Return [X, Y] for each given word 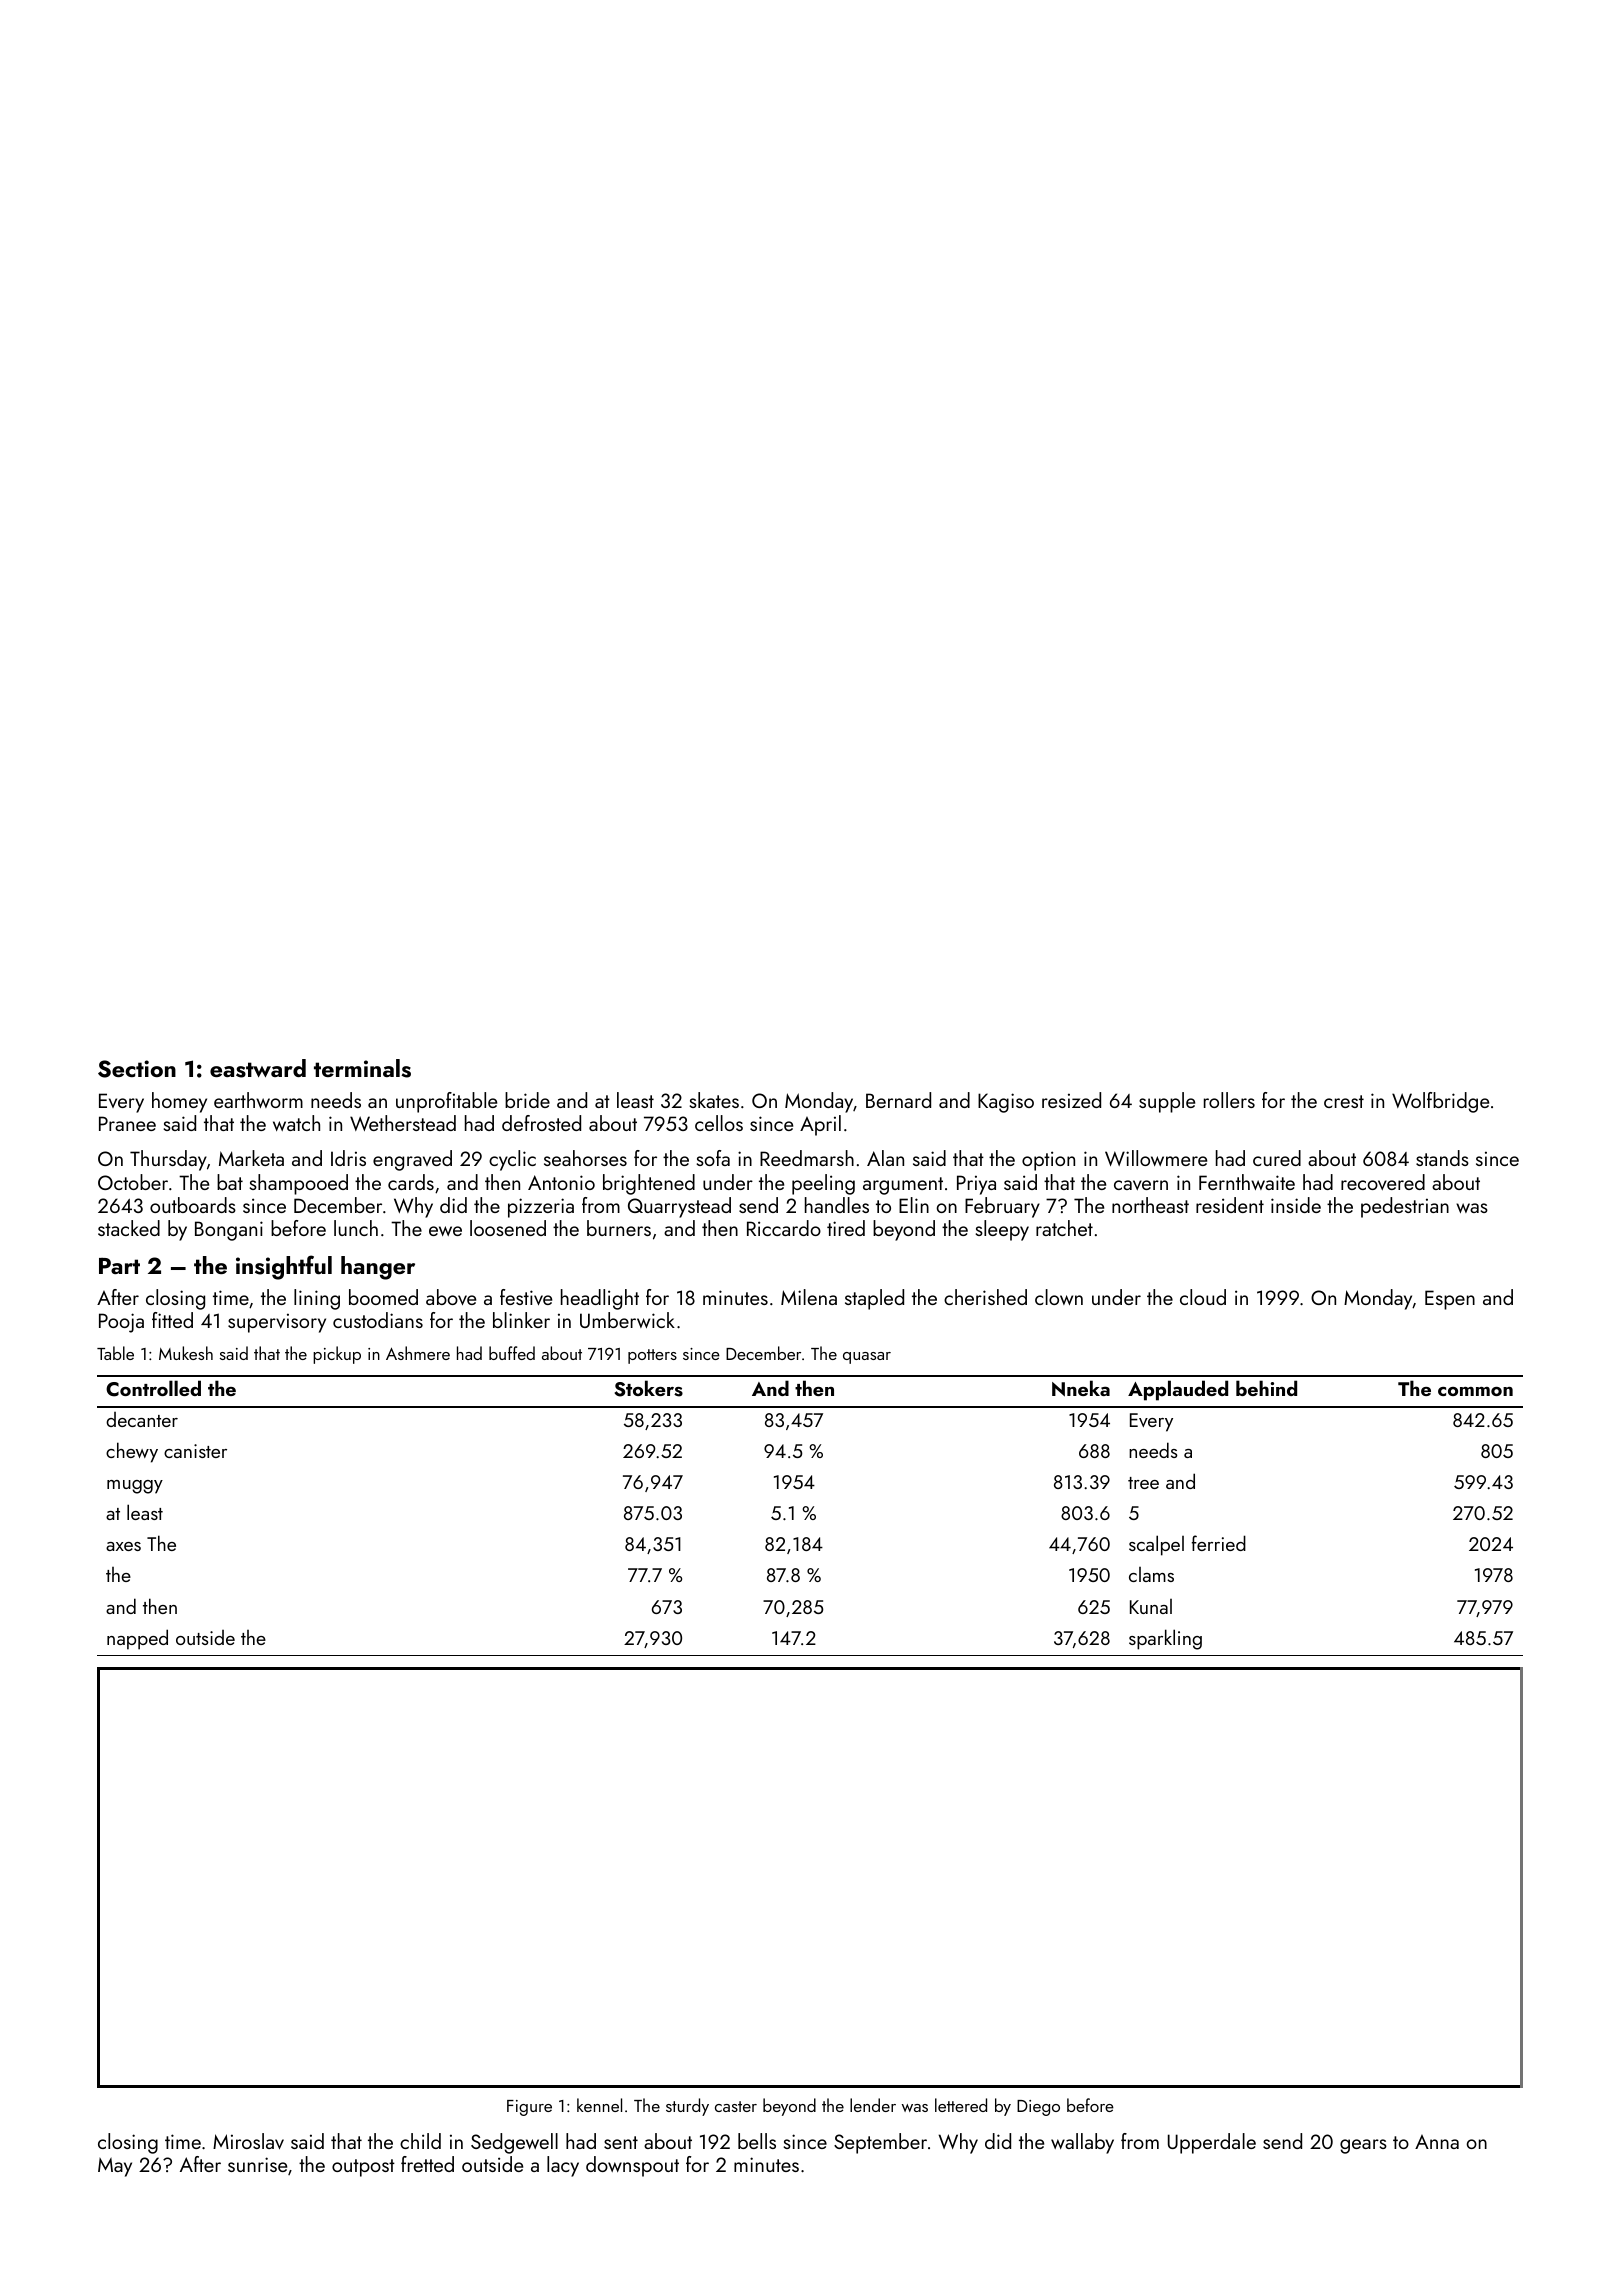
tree [1143, 1483]
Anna [1437, 2142]
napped [137, 1639]
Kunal [1151, 1606]
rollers [1229, 1100]
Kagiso [1006, 1103]
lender [873, 2105]
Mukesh [186, 1353]
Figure [529, 2108]
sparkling [1165, 1639]
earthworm [258, 1100]
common [1475, 1391]
